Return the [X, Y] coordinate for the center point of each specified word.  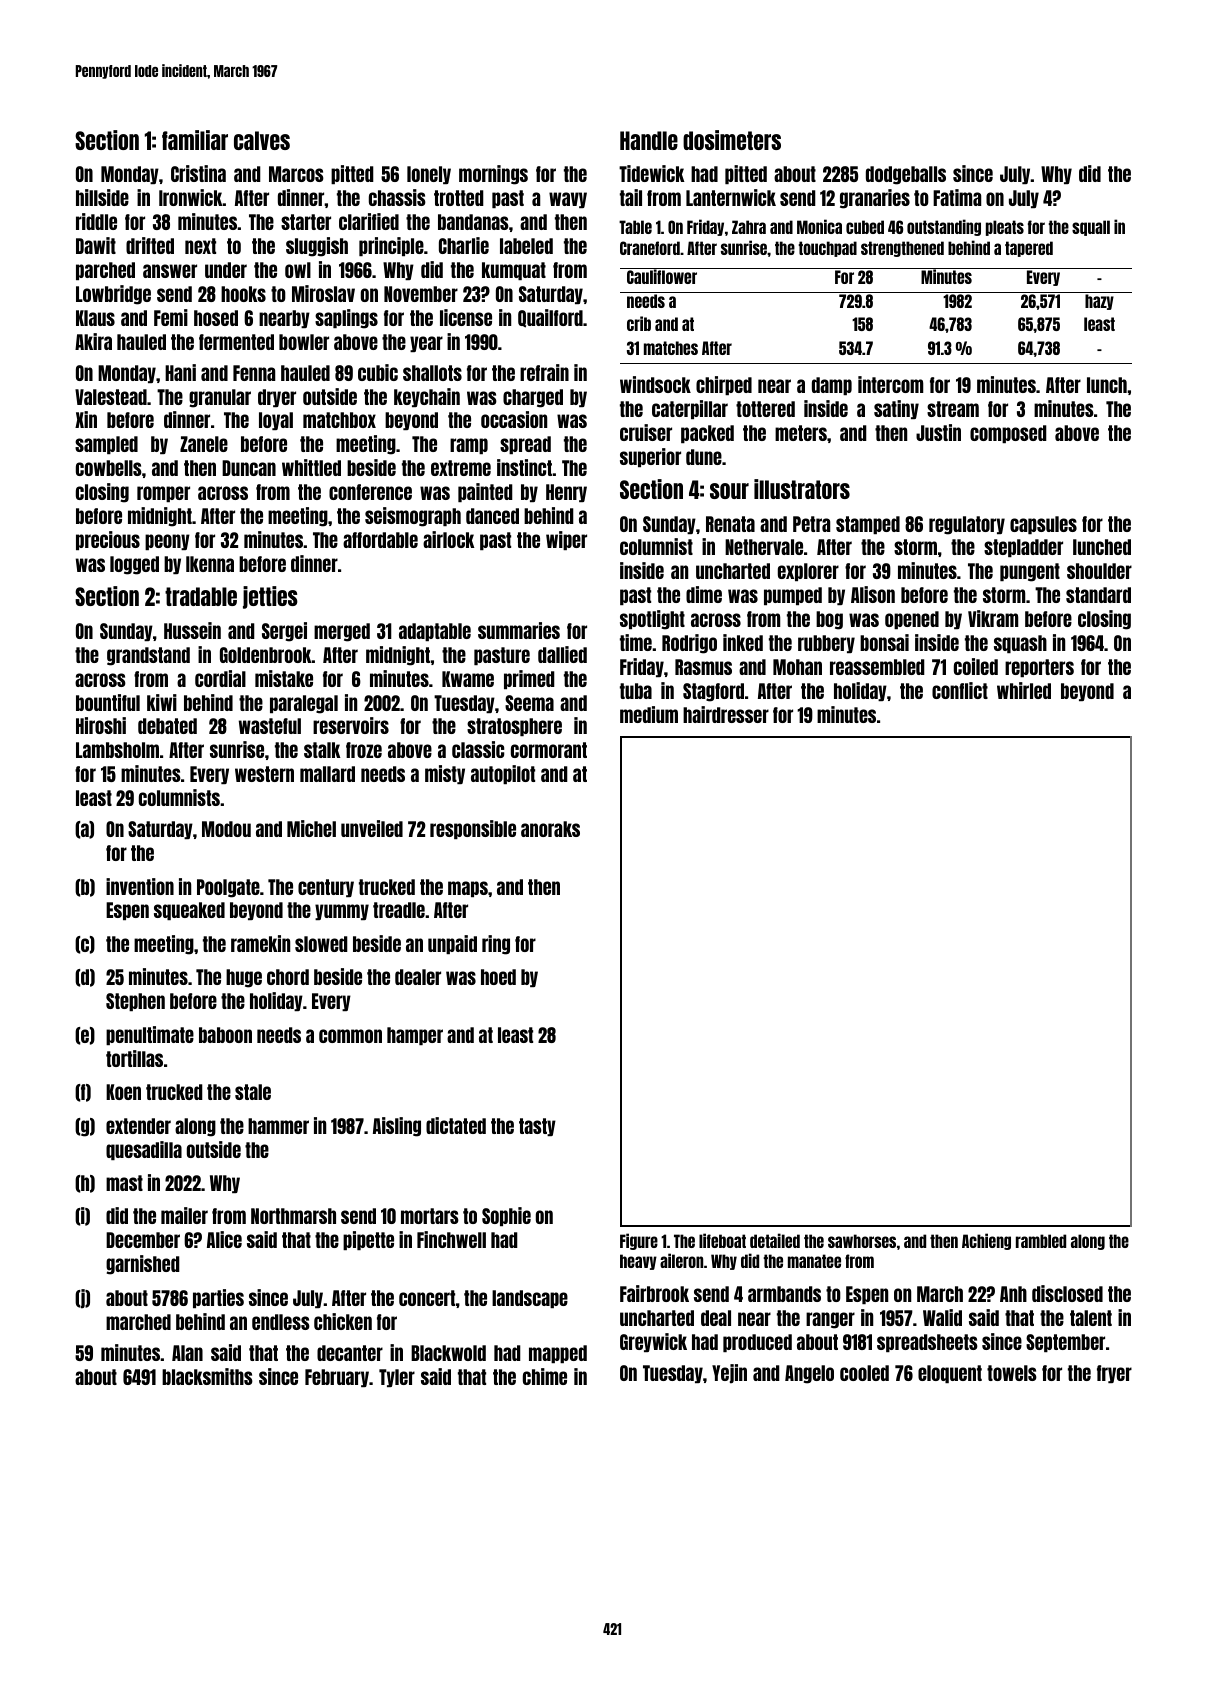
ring [496, 945]
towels [1012, 1373]
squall [1091, 228]
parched [105, 271]
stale [253, 1092]
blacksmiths [207, 1376]
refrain [544, 372]
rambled [1041, 1241]
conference [370, 492]
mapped [558, 1354]
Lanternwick [731, 197]
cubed [865, 227]
